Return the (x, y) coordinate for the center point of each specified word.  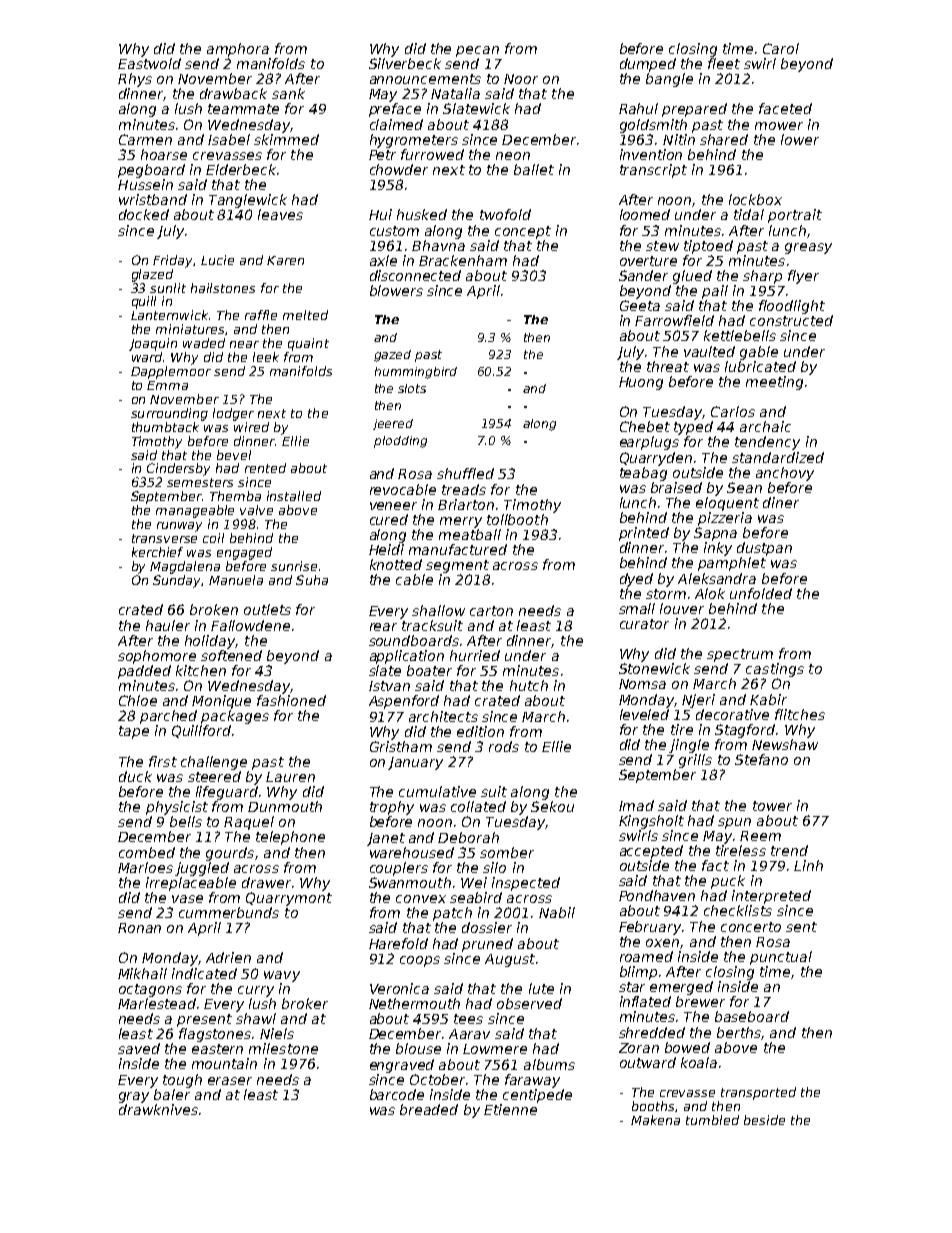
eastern (217, 1049)
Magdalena (185, 567)
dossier (487, 927)
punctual (781, 958)
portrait (795, 216)
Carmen (145, 139)
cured (389, 519)
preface (395, 110)
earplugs (649, 443)
